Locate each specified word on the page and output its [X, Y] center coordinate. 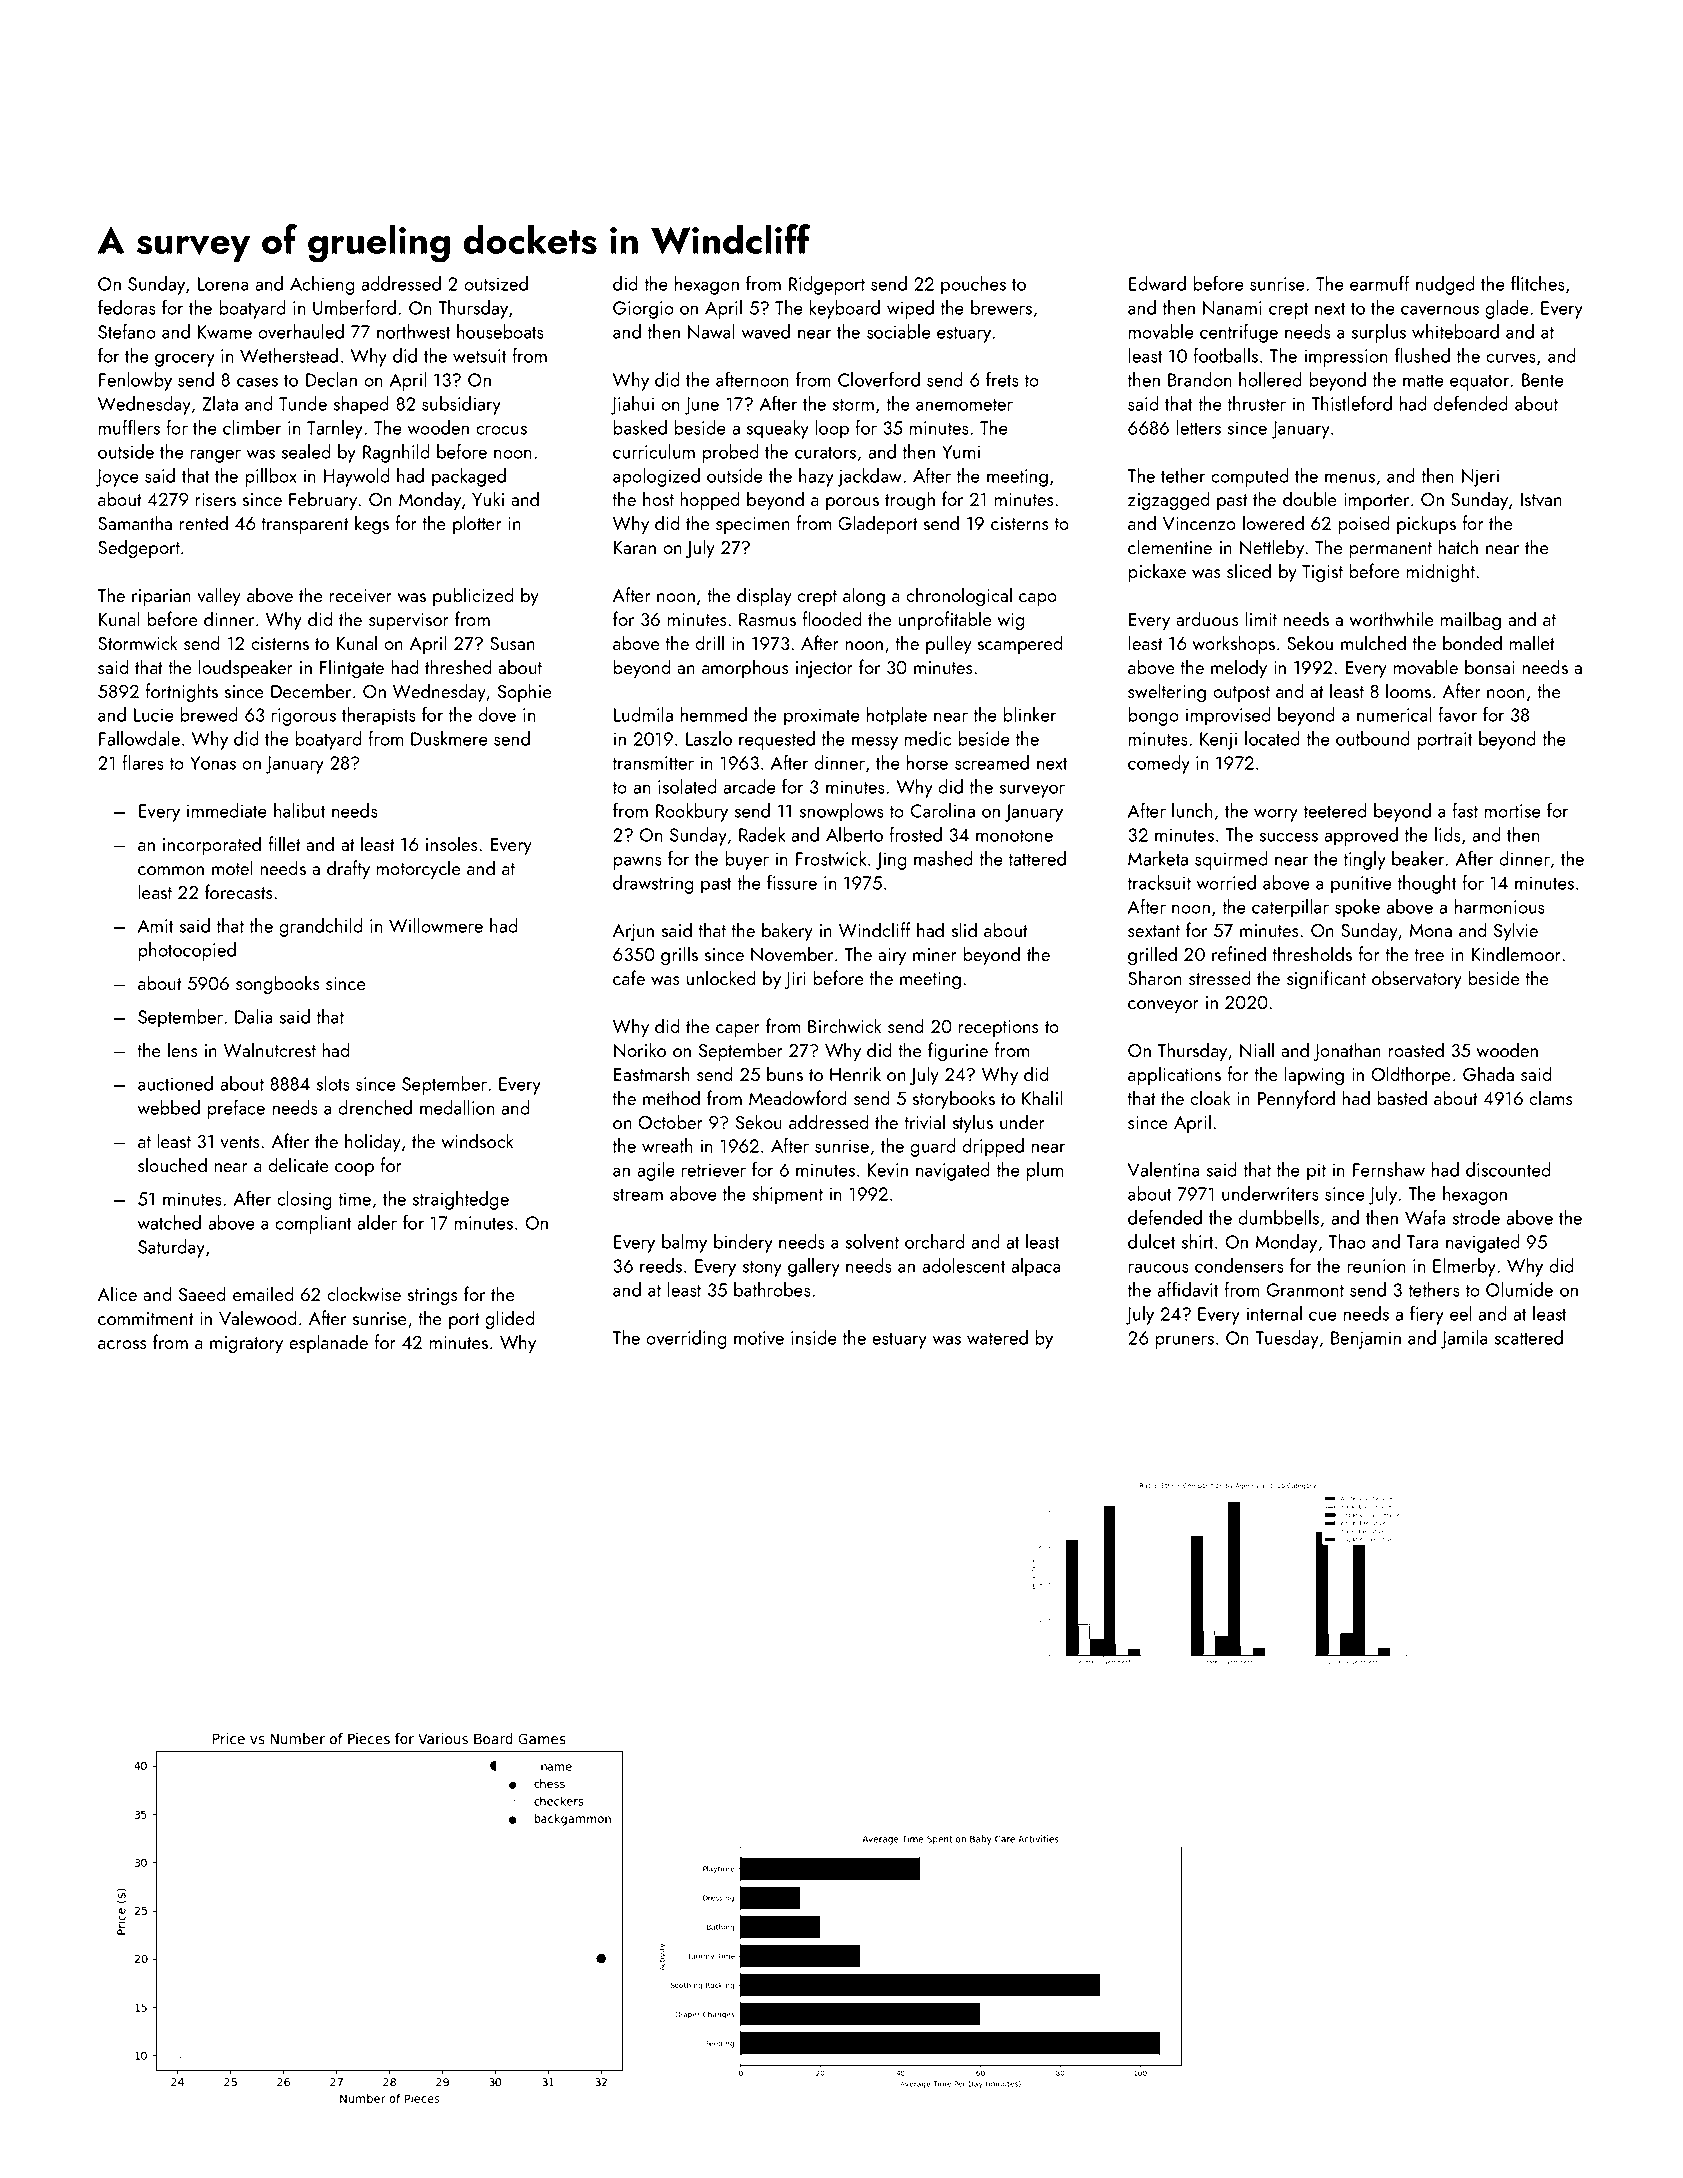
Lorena [223, 284]
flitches [1538, 283]
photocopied [187, 951]
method [671, 1097]
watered [997, 1337]
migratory [246, 1345]
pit [1316, 1172]
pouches [973, 285]
